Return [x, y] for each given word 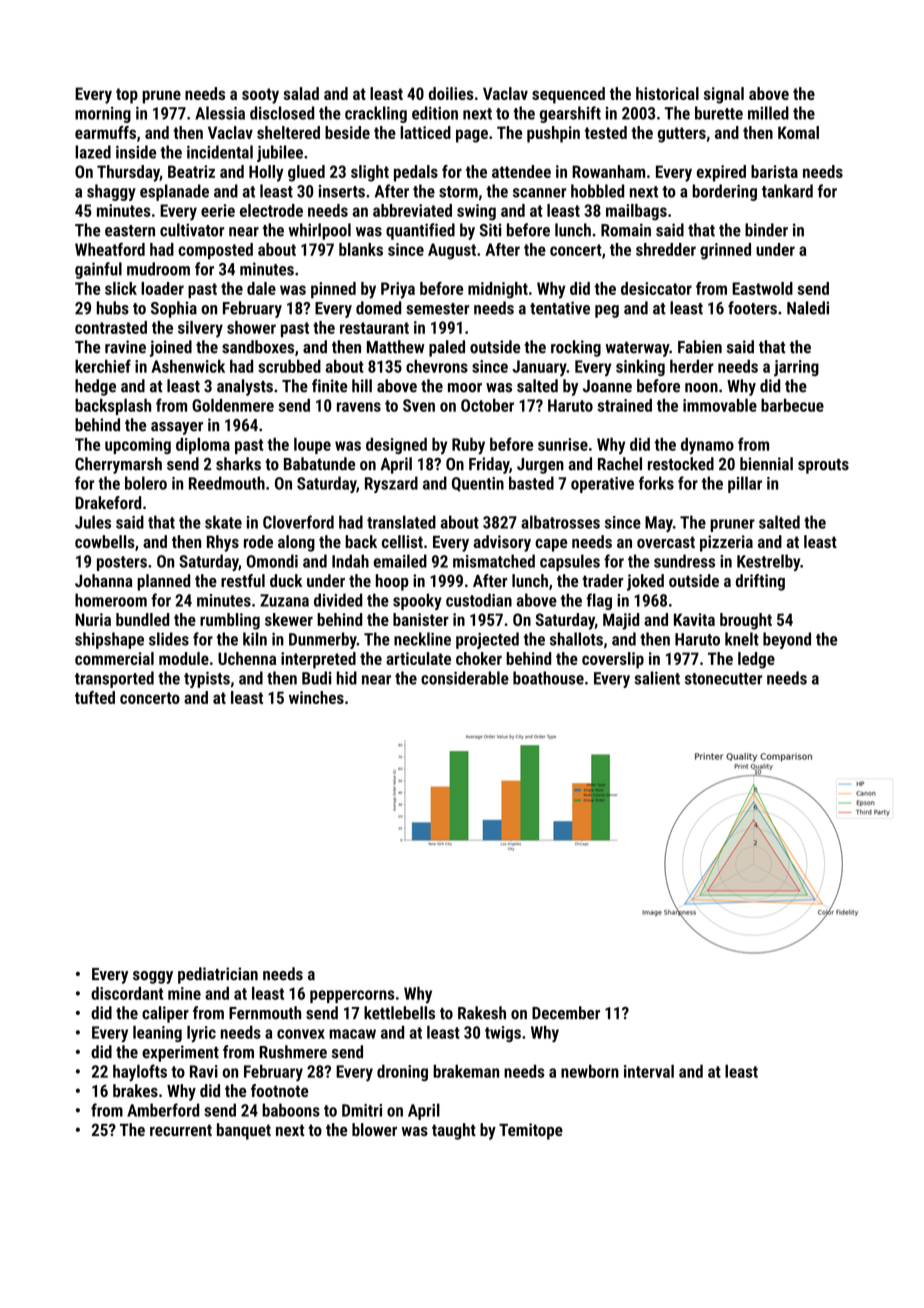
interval [649, 1071]
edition [435, 113]
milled [768, 113]
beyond [787, 640]
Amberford [163, 1110]
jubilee [280, 153]
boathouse [548, 678]
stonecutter [723, 679]
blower [374, 1129]
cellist [402, 541]
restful [243, 580]
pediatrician [218, 975]
